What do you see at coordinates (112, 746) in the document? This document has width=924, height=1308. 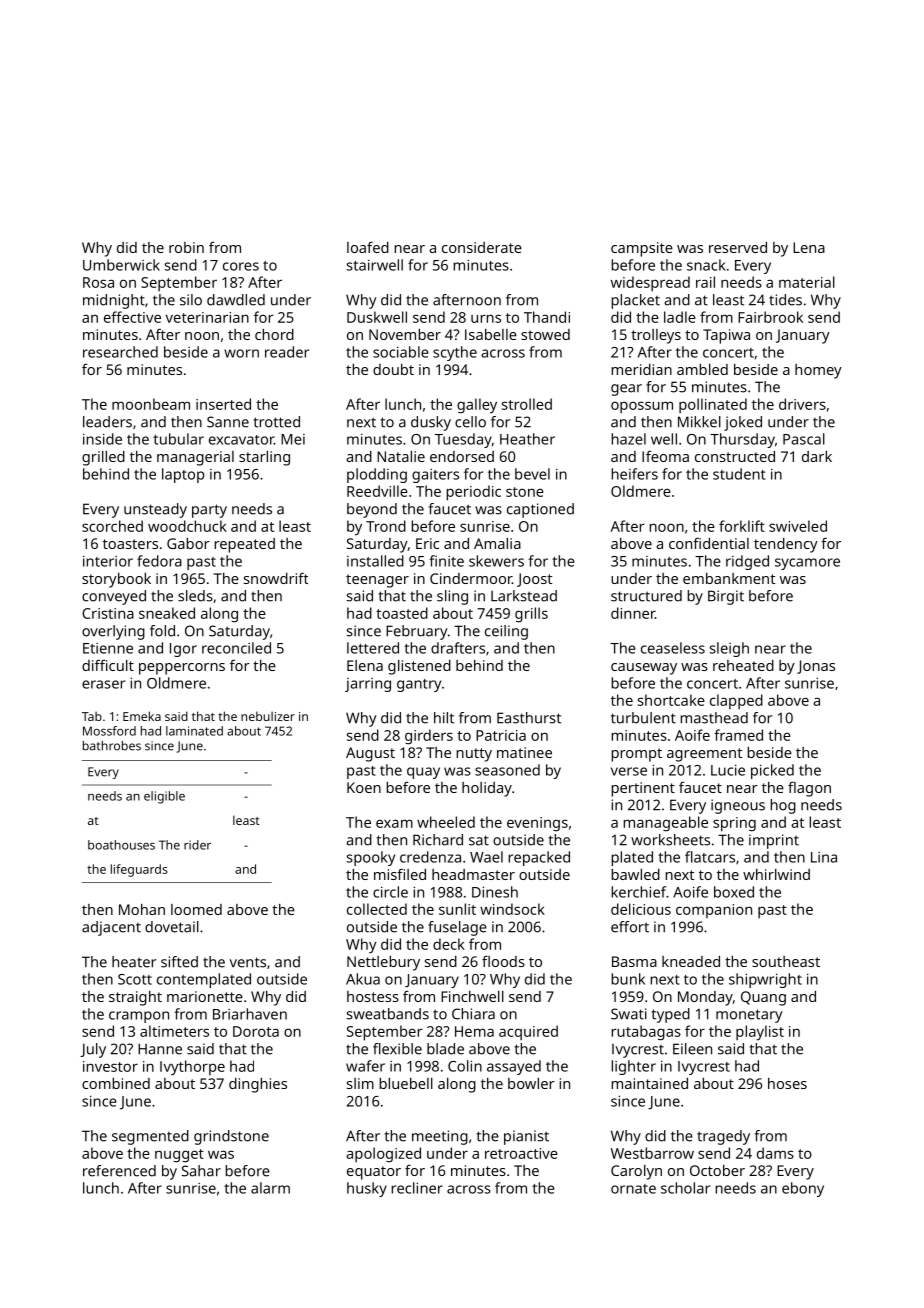 I see `bathrobes` at bounding box center [112, 746].
